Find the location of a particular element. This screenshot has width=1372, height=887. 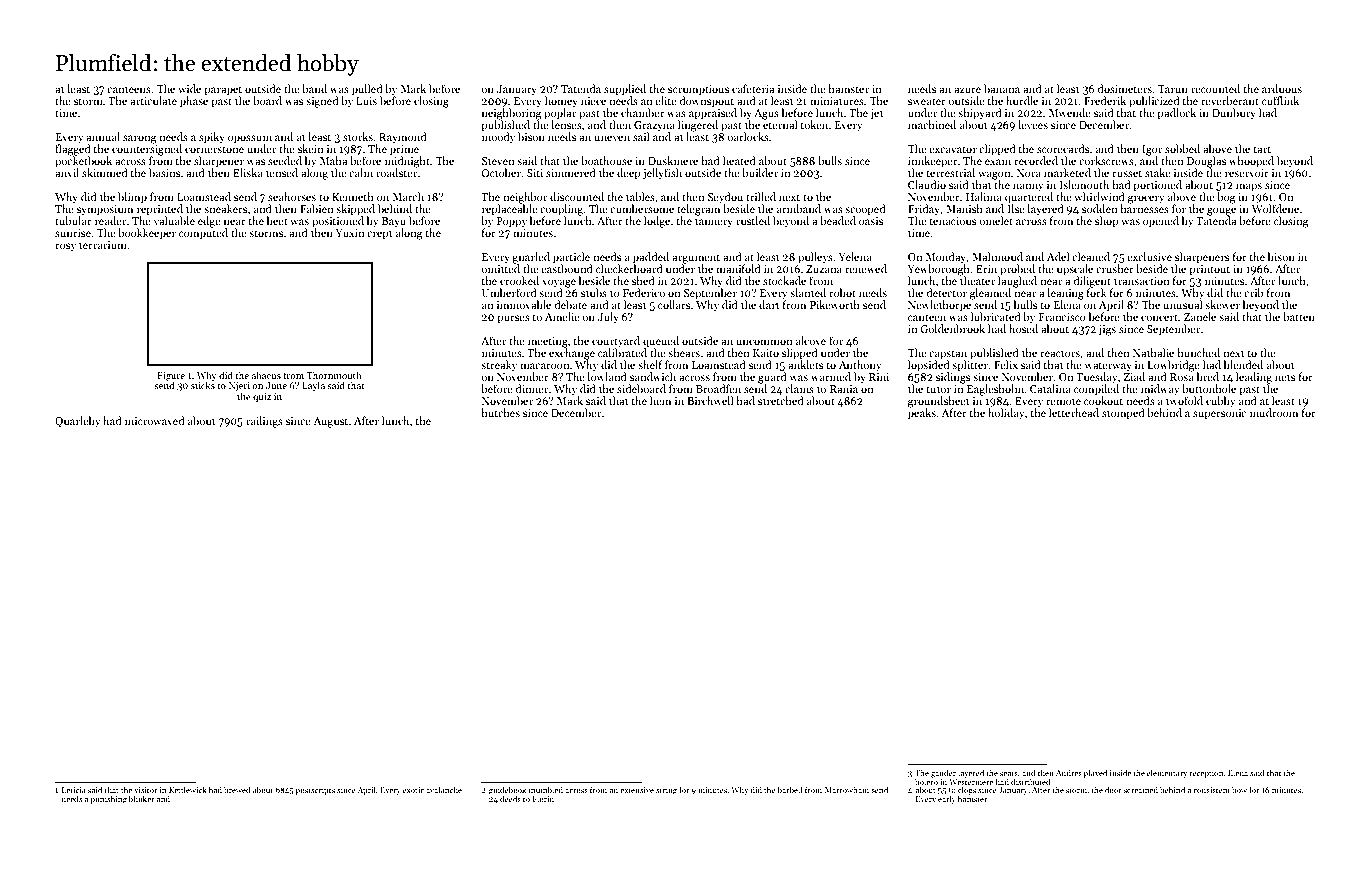

Anthony is located at coordinates (860, 366).
